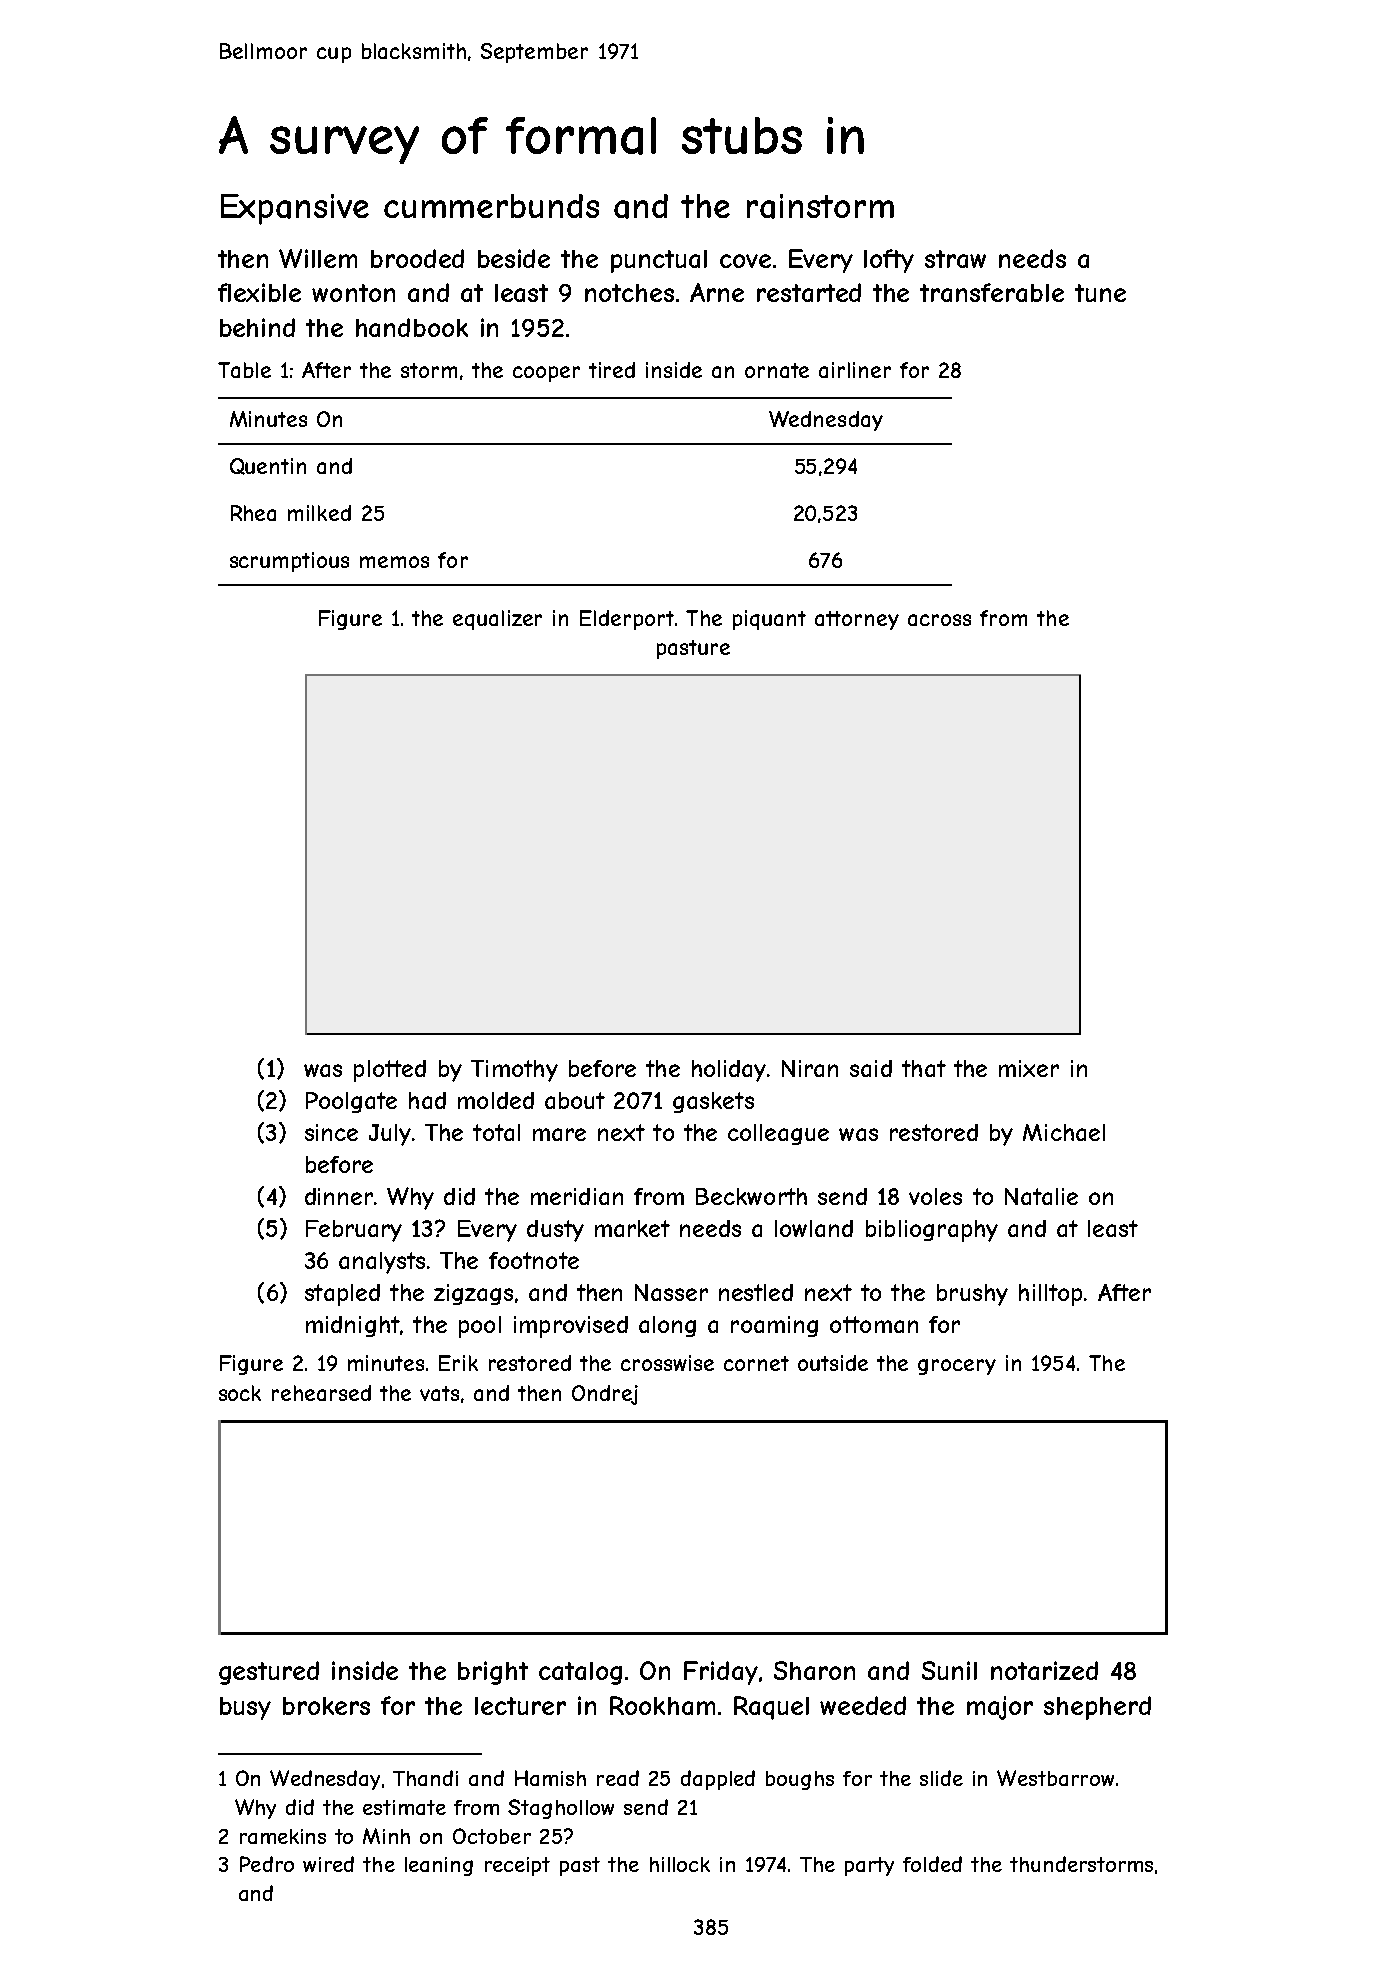 The height and width of the screenshot is (1969, 1386). Describe the element at coordinates (809, 292) in the screenshot. I see `restarted` at that location.
